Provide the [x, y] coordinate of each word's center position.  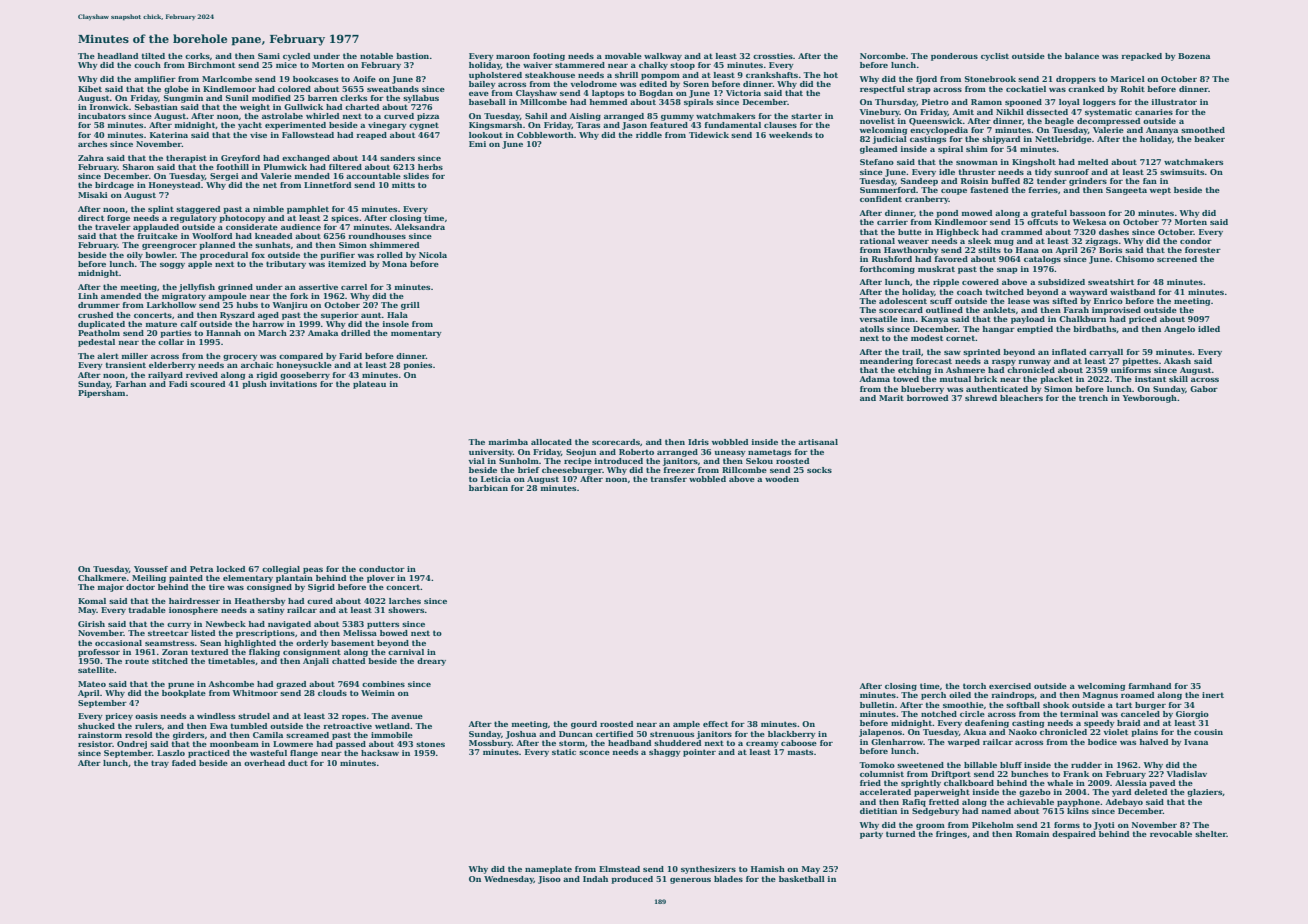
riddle [649, 135]
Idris [698, 442]
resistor [95, 744]
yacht [250, 126]
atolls [872, 329]
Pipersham [101, 394]
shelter [1211, 834]
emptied [1035, 330]
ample [686, 725]
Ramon [986, 102]
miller [134, 356]
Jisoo [549, 880]
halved [1154, 742]
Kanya [934, 320]
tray [160, 764]
